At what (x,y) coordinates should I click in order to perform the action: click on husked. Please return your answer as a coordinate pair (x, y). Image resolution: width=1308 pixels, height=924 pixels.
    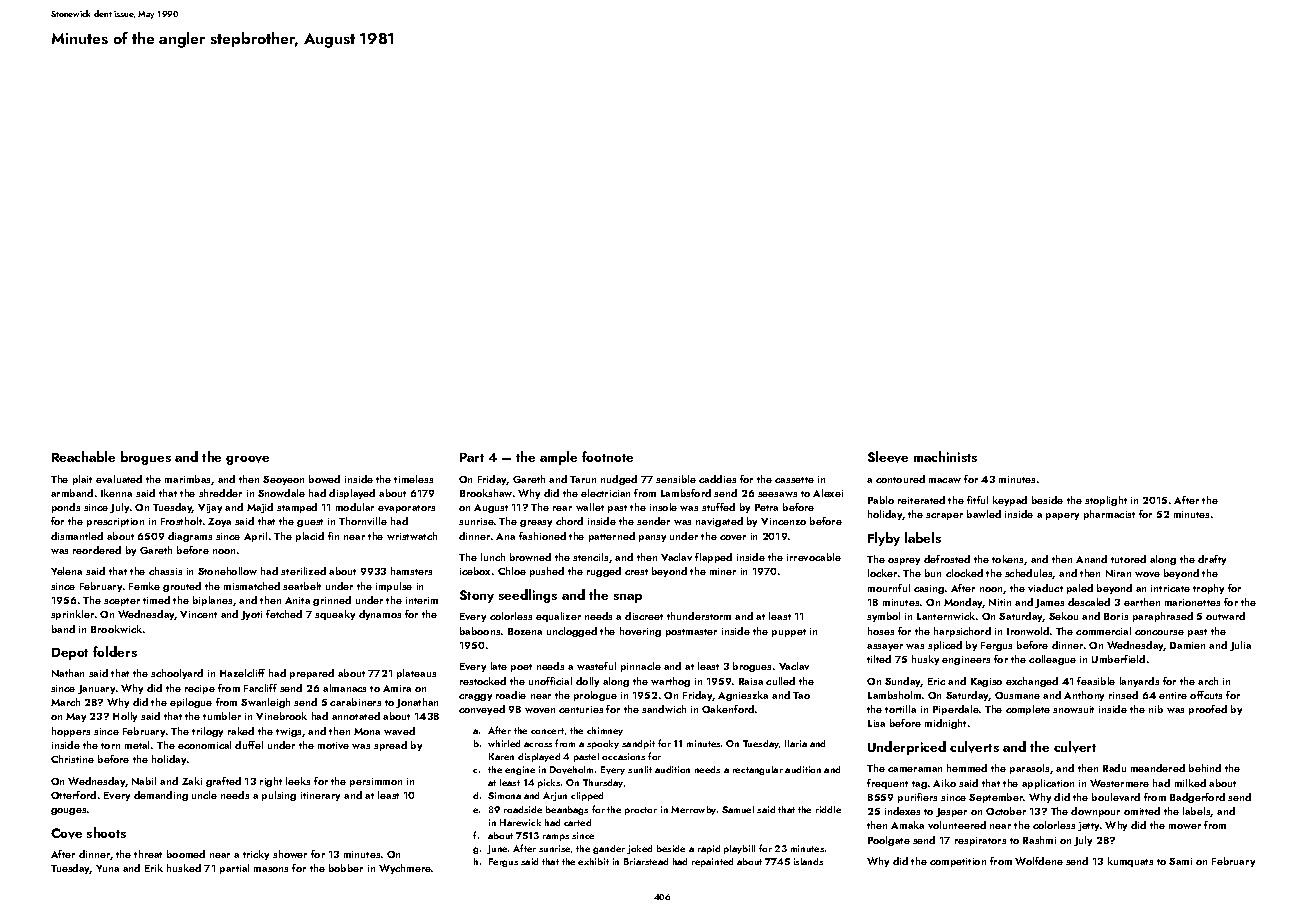
    Looking at the image, I should click on (184, 868).
